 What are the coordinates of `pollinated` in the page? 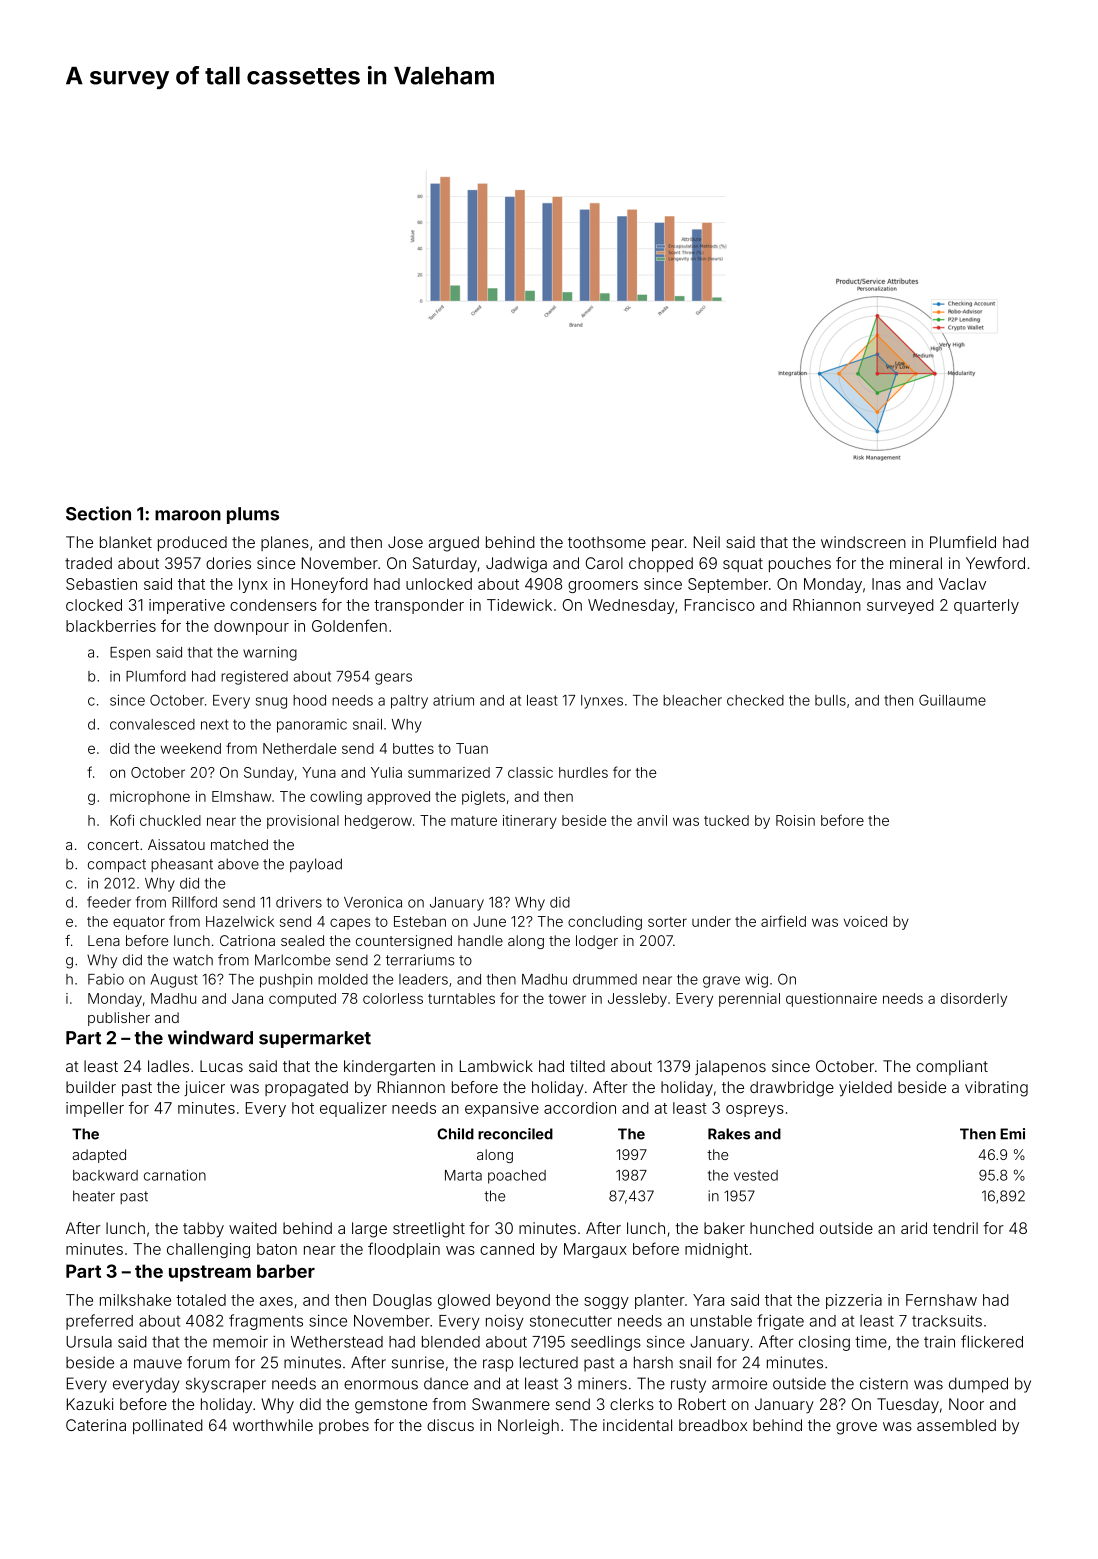 It's located at (168, 1426).
